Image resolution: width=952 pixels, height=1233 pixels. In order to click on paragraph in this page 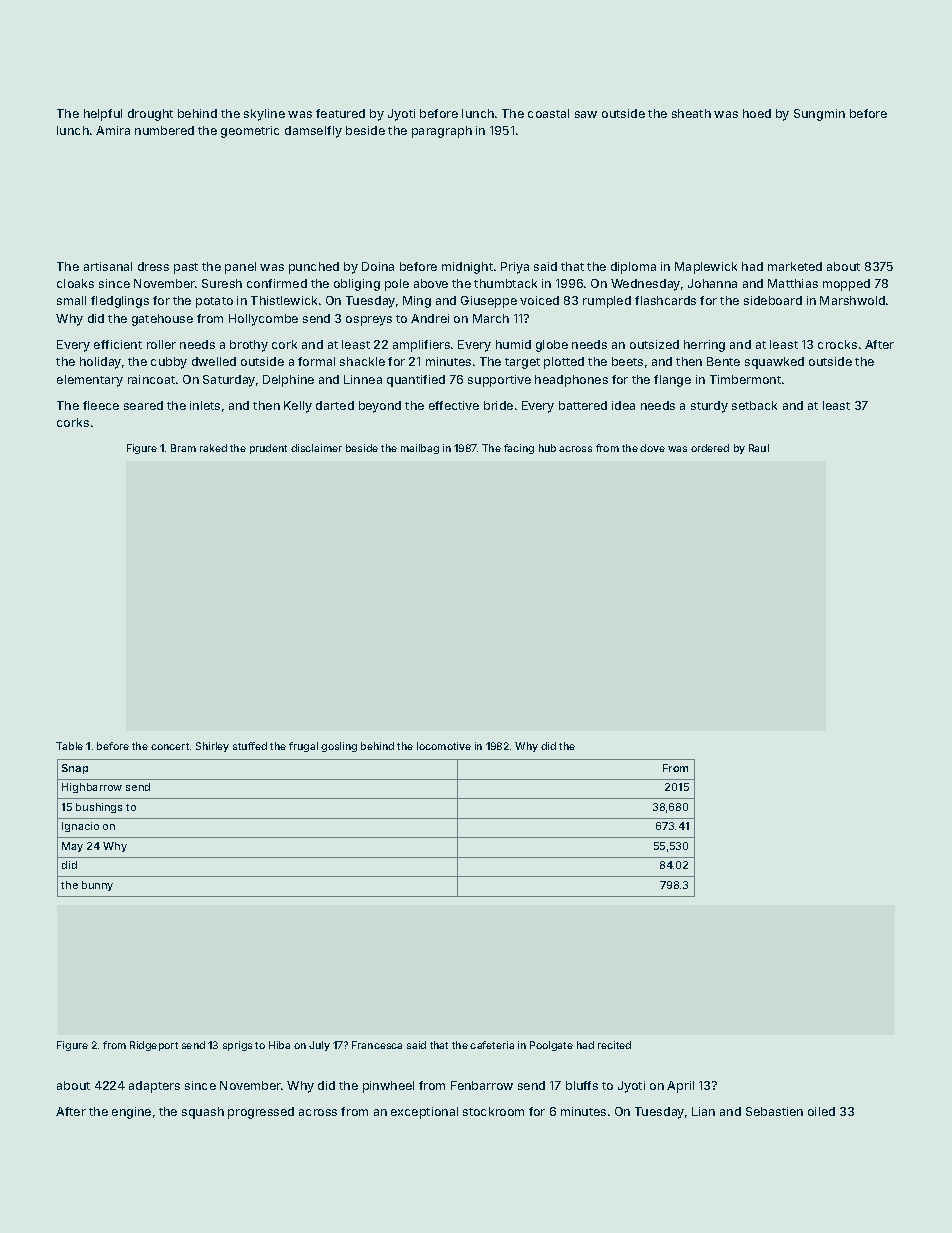, I will do `click(442, 132)`.
